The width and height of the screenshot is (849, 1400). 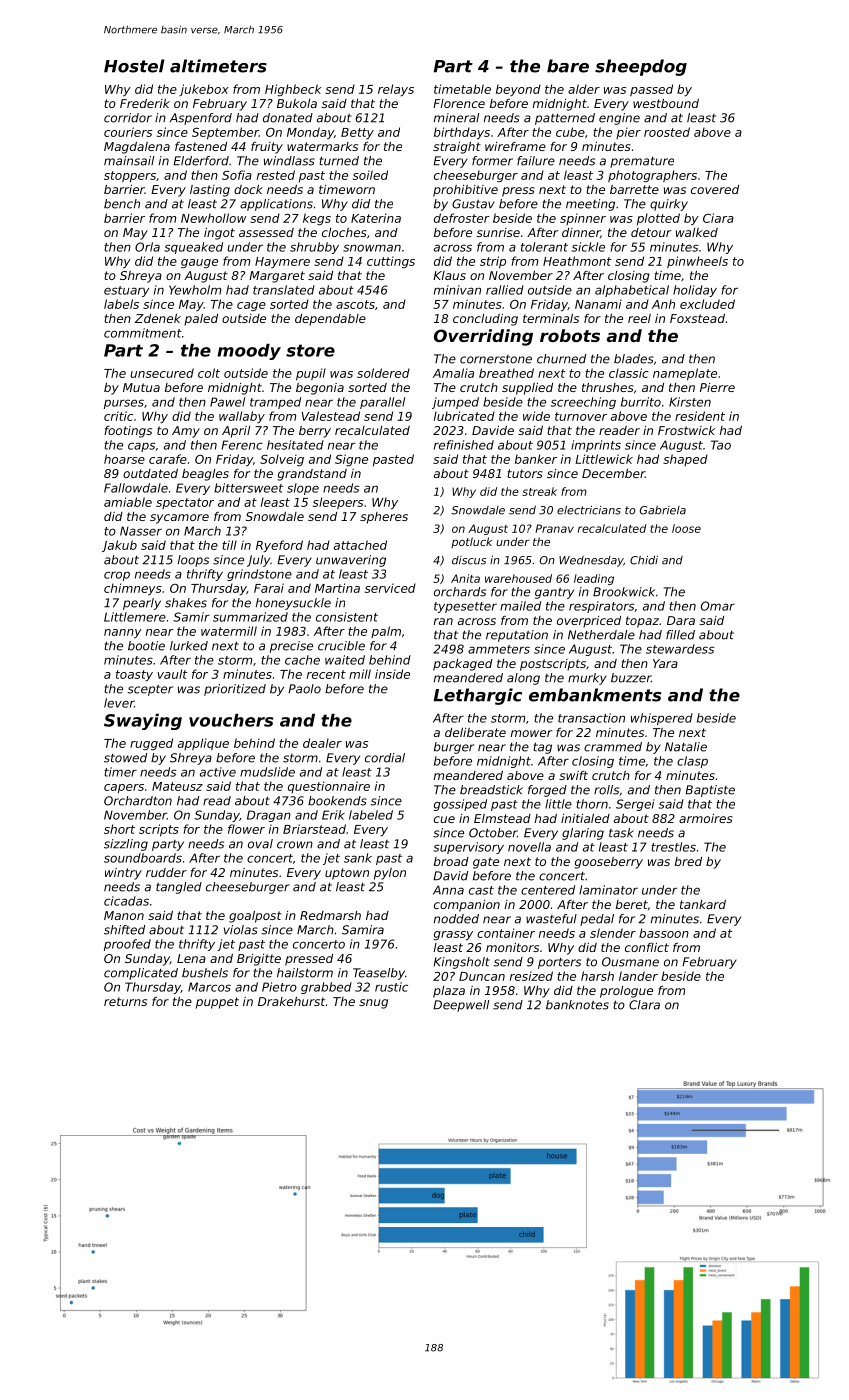 I want to click on stewardess, so click(x=680, y=649).
